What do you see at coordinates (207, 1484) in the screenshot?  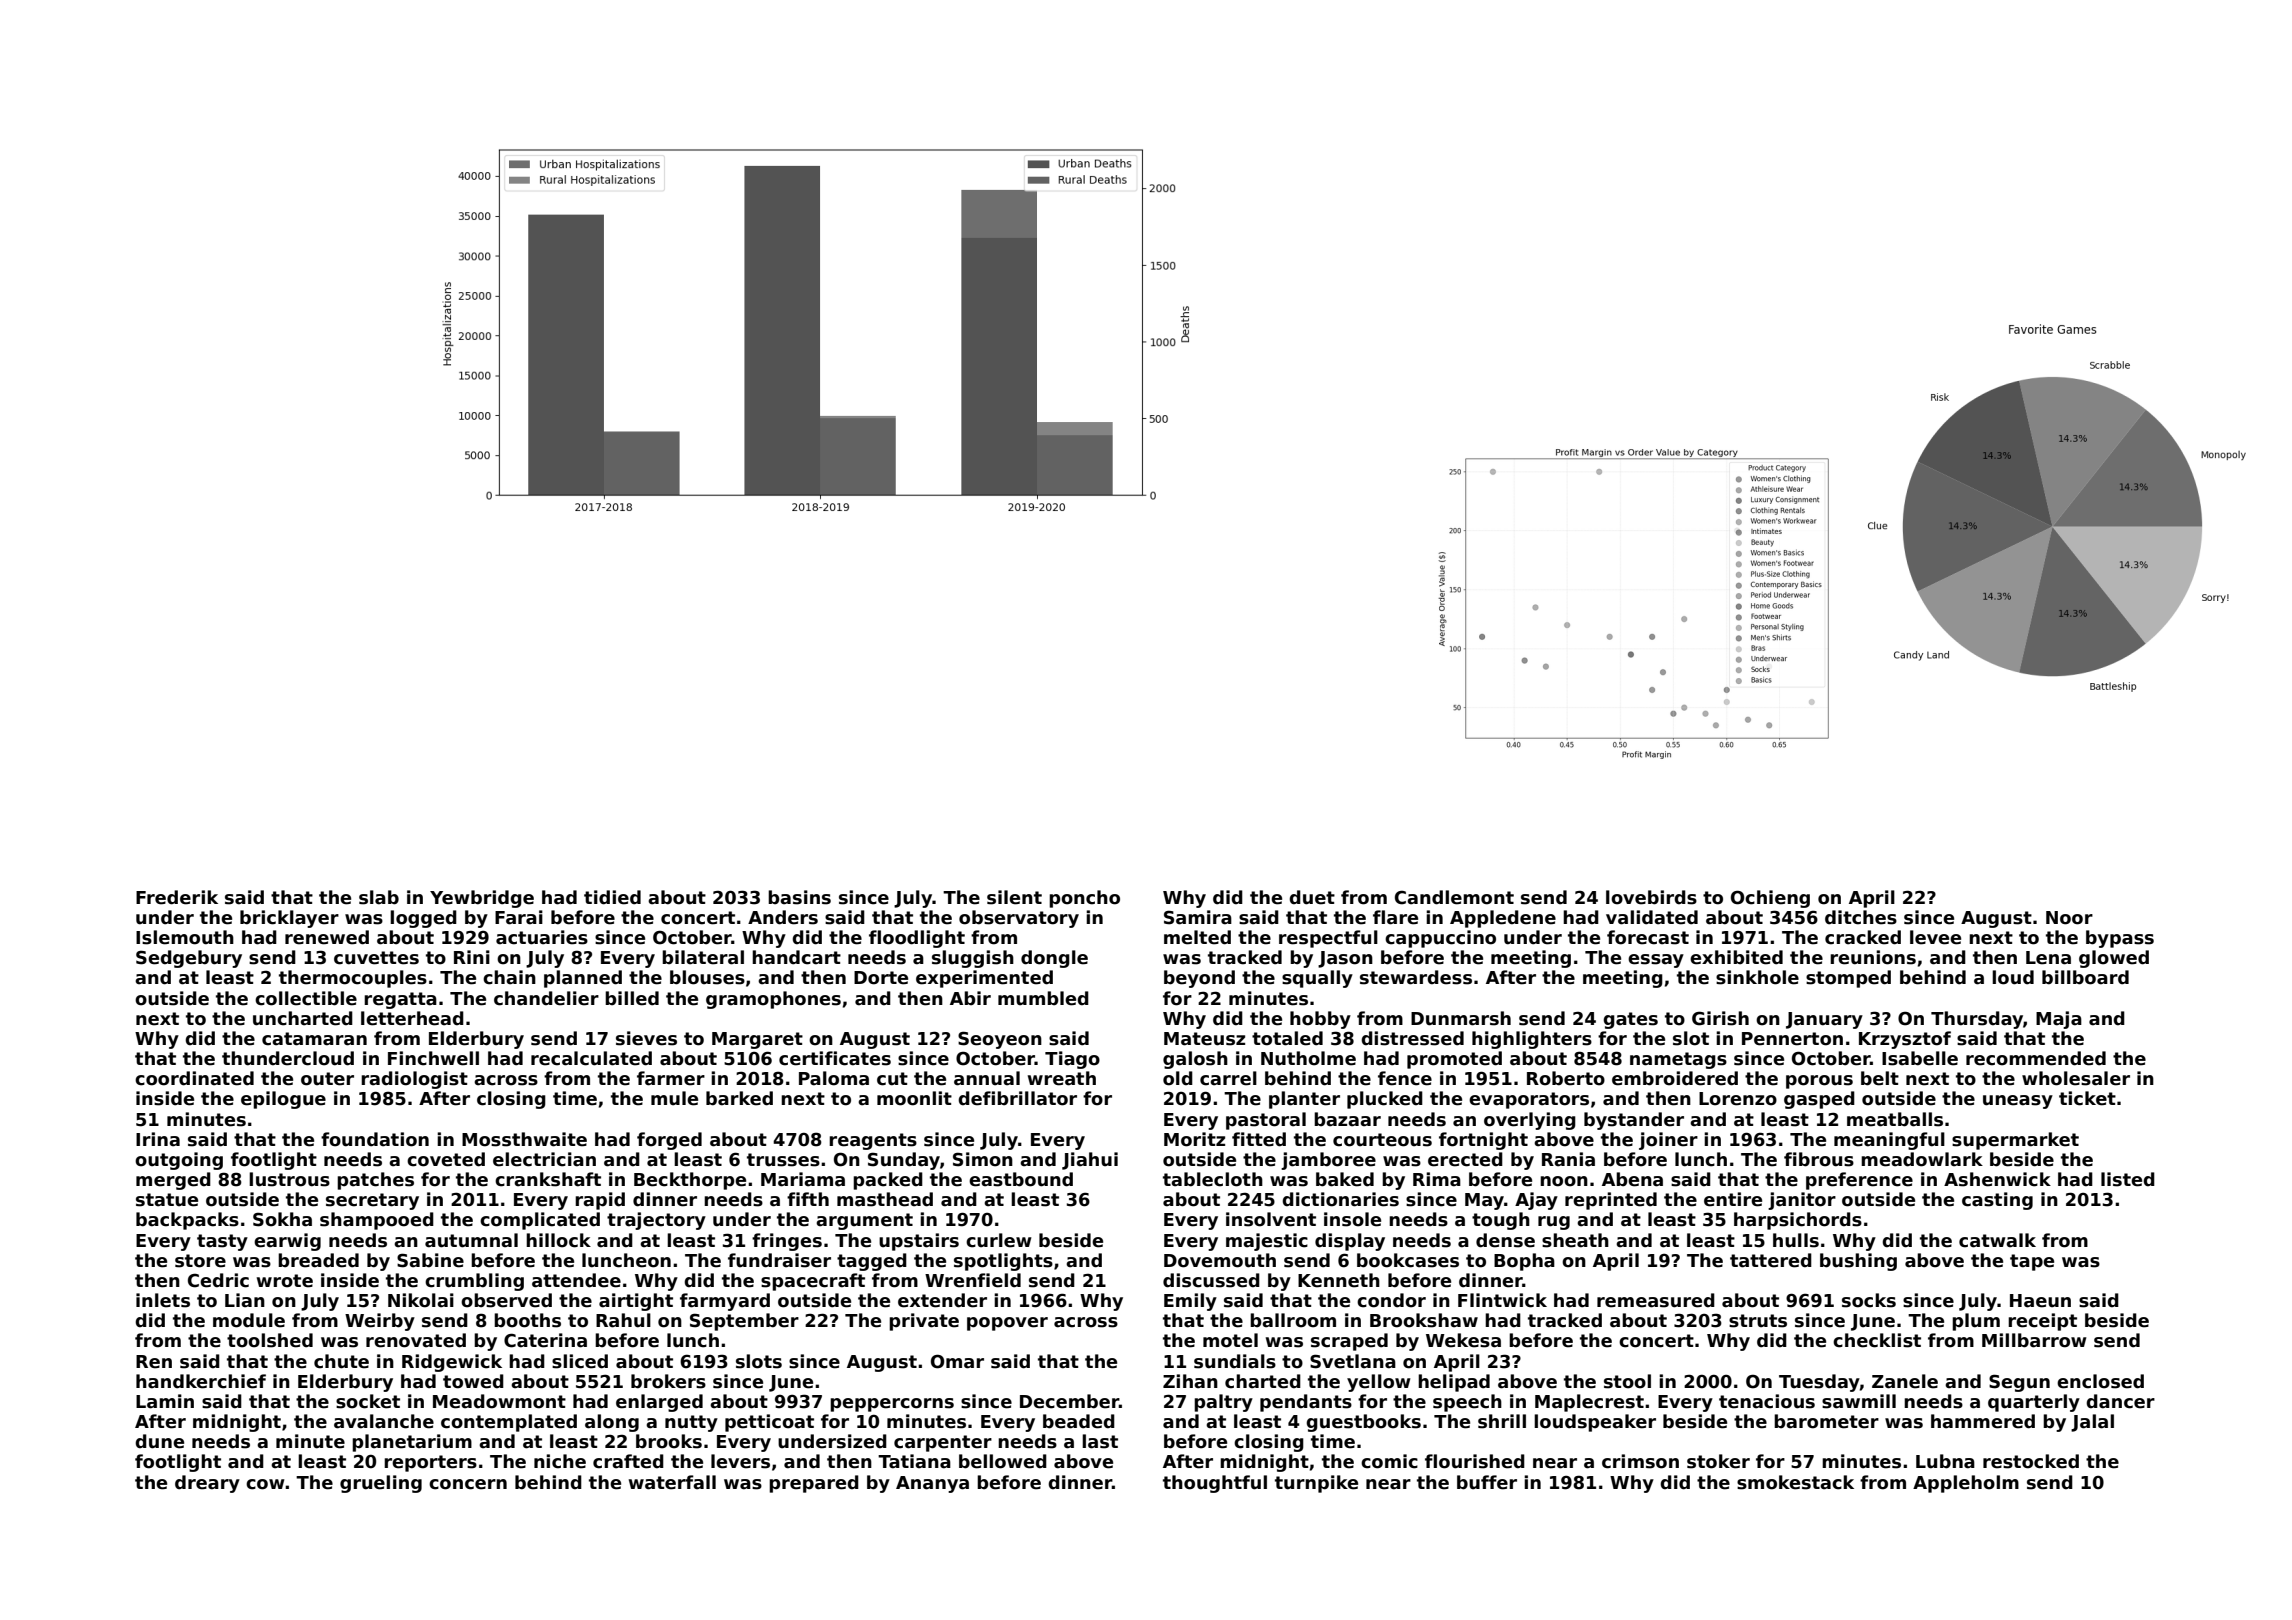 I see `dreary` at bounding box center [207, 1484].
